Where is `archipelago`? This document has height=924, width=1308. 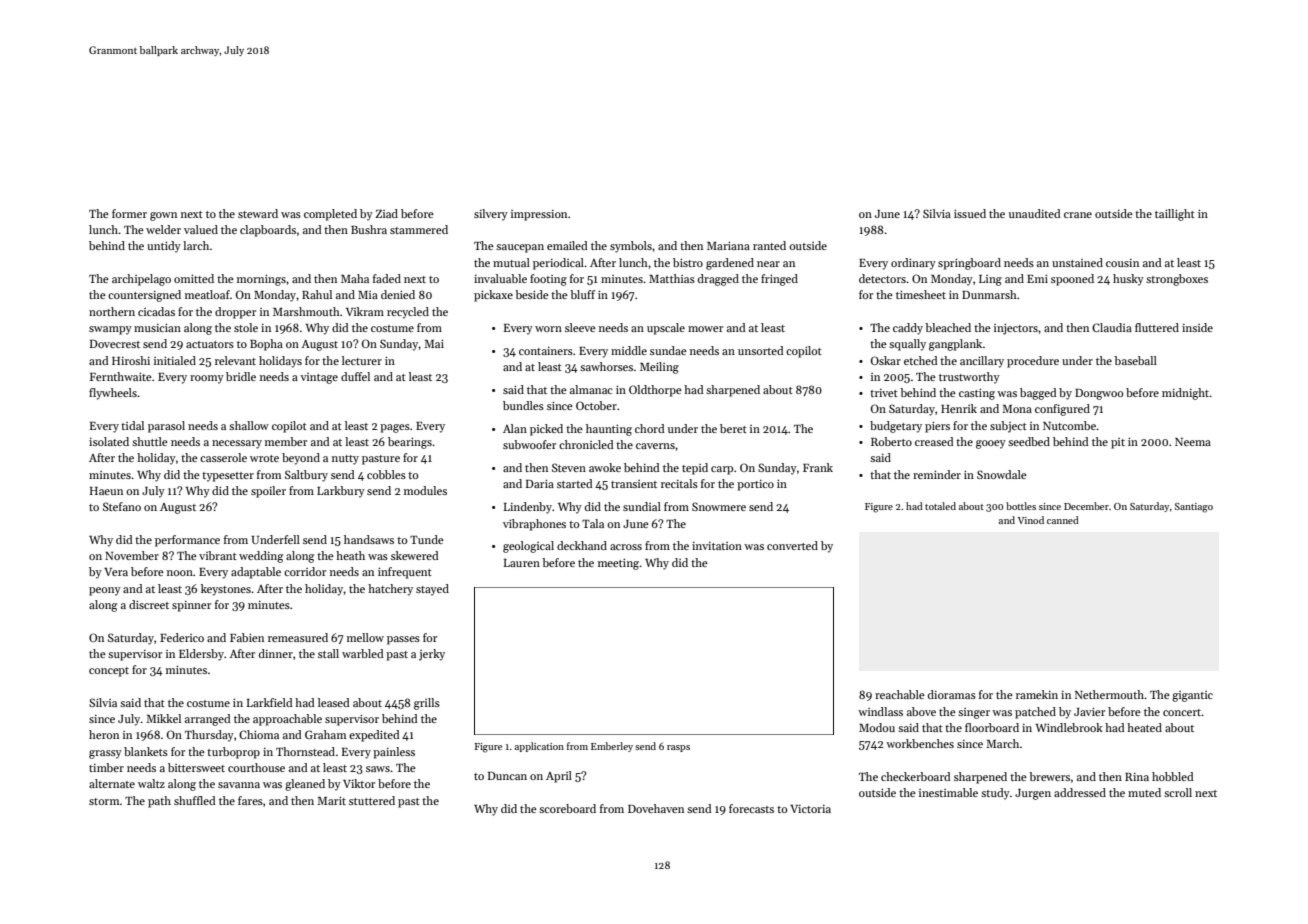 archipelago is located at coordinates (141, 280).
